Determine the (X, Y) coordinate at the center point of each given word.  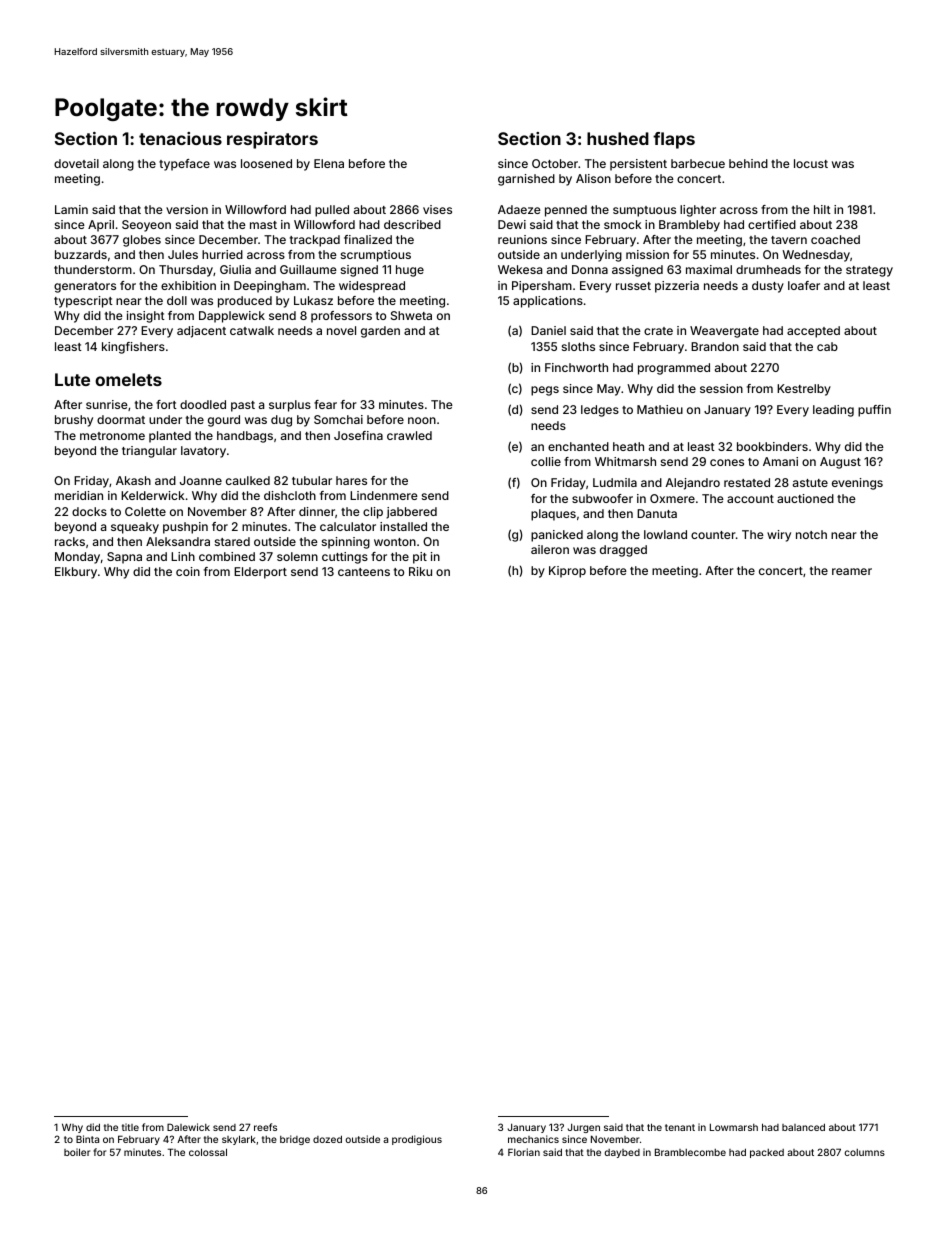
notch (811, 534)
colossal (208, 1152)
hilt (822, 209)
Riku (420, 571)
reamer (852, 571)
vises (437, 209)
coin (188, 571)
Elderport (260, 573)
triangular (149, 452)
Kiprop (567, 572)
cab (827, 346)
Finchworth (576, 367)
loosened (266, 163)
